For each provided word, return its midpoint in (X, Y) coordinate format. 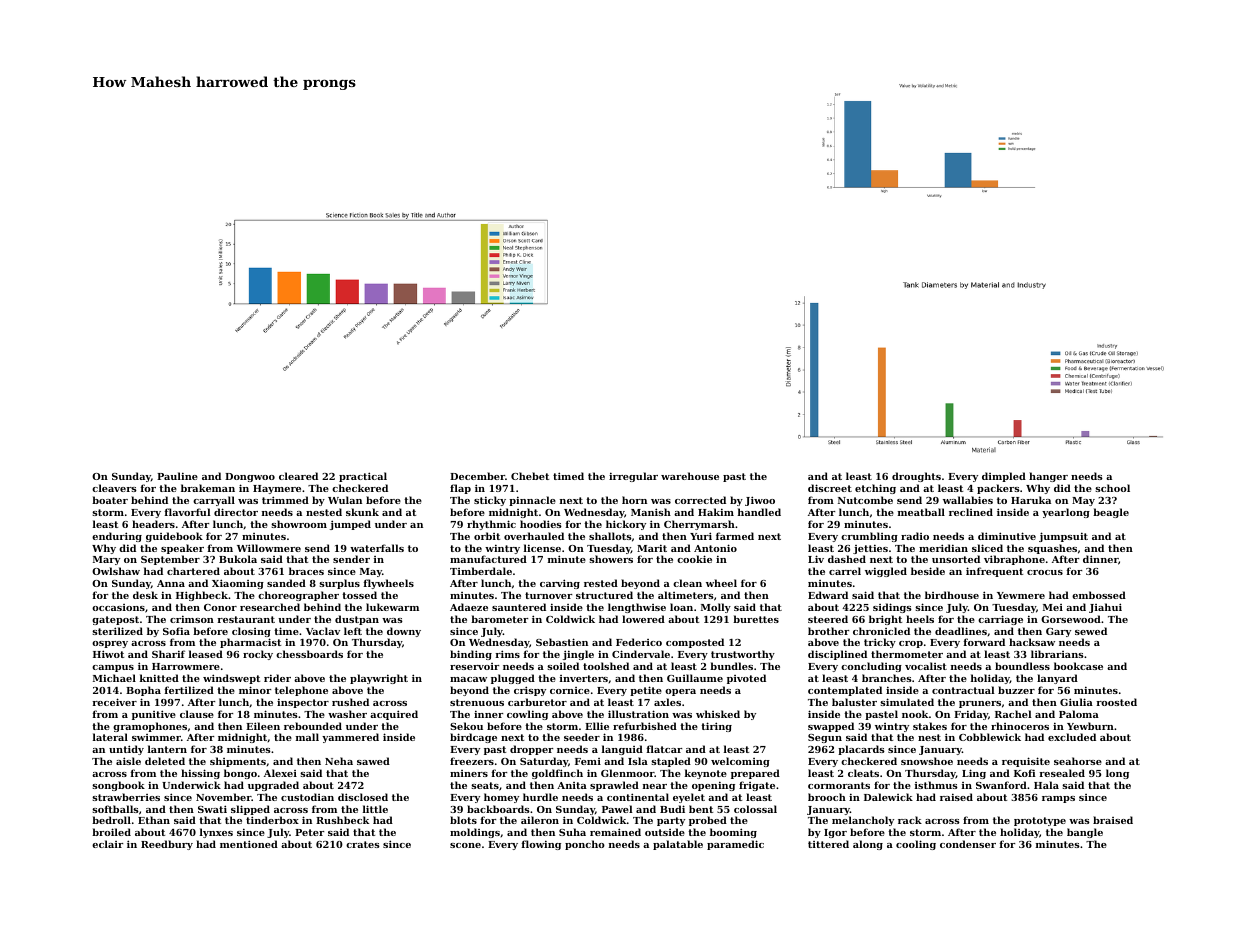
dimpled (1004, 477)
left (353, 631)
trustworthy (743, 655)
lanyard (1057, 679)
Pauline (177, 476)
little (375, 809)
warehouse (690, 476)
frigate (757, 786)
